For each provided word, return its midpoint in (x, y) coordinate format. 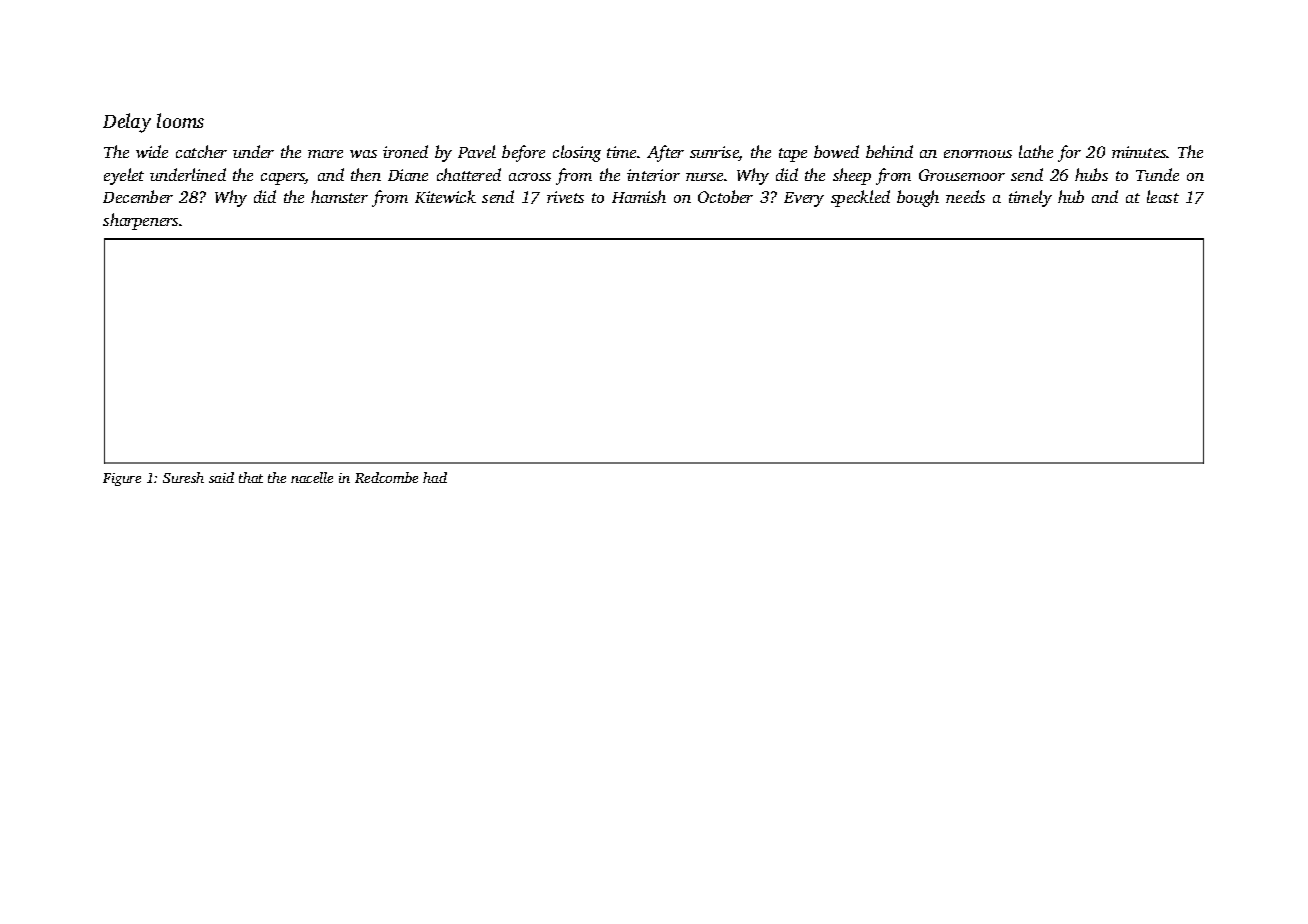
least (1163, 196)
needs (965, 196)
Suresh (183, 477)
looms (180, 120)
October (725, 196)
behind (889, 151)
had (435, 477)
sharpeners (140, 221)
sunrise (714, 153)
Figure (122, 479)
